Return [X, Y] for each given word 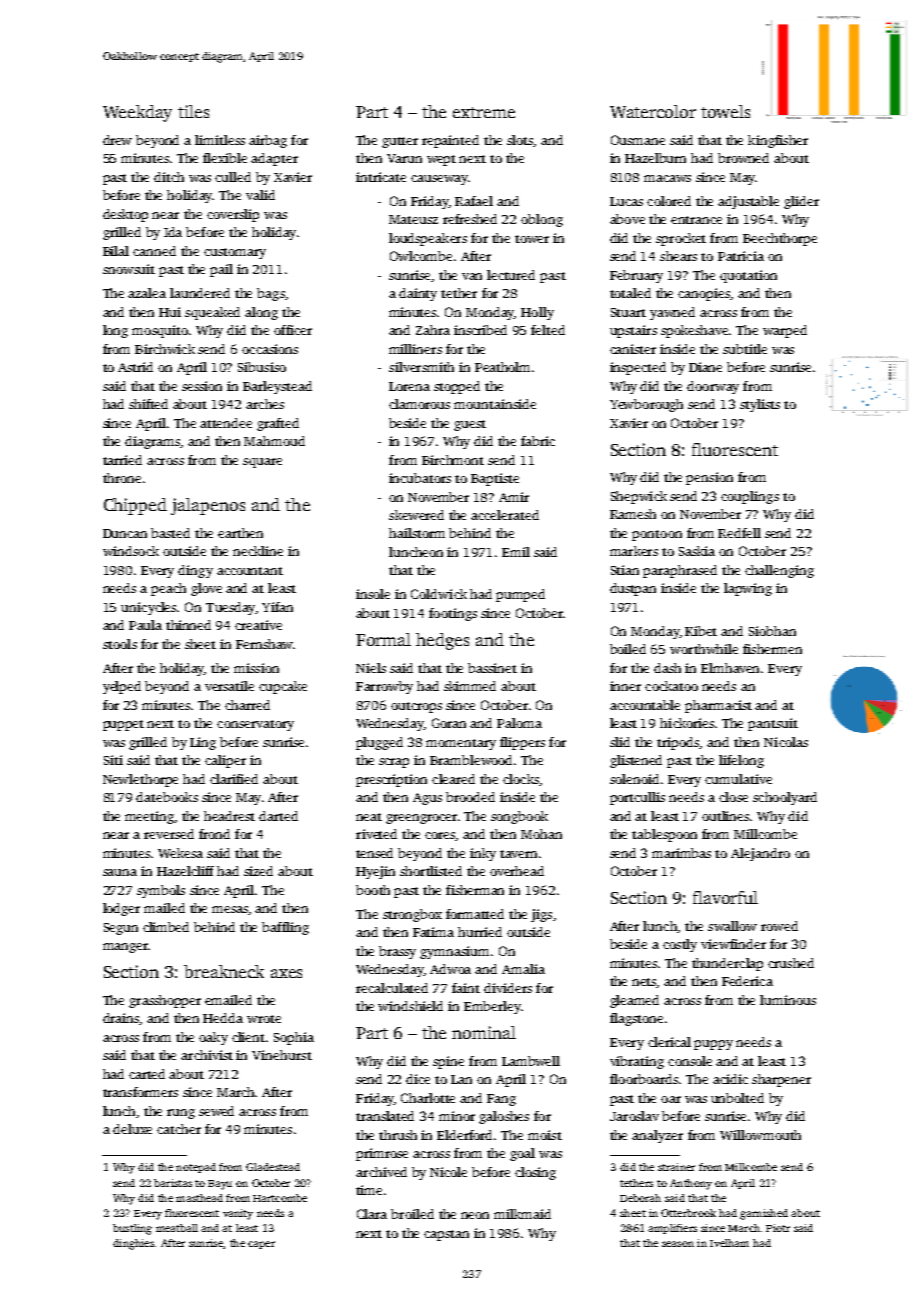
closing [535, 1173]
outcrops [416, 707]
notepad [196, 1168]
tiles [193, 111]
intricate [381, 177]
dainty [418, 294]
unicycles [148, 608]
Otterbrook [688, 1213]
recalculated [392, 988]
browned [743, 158]
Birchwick [165, 349]
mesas [230, 910]
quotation [748, 276]
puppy [713, 1045]
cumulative [738, 779]
